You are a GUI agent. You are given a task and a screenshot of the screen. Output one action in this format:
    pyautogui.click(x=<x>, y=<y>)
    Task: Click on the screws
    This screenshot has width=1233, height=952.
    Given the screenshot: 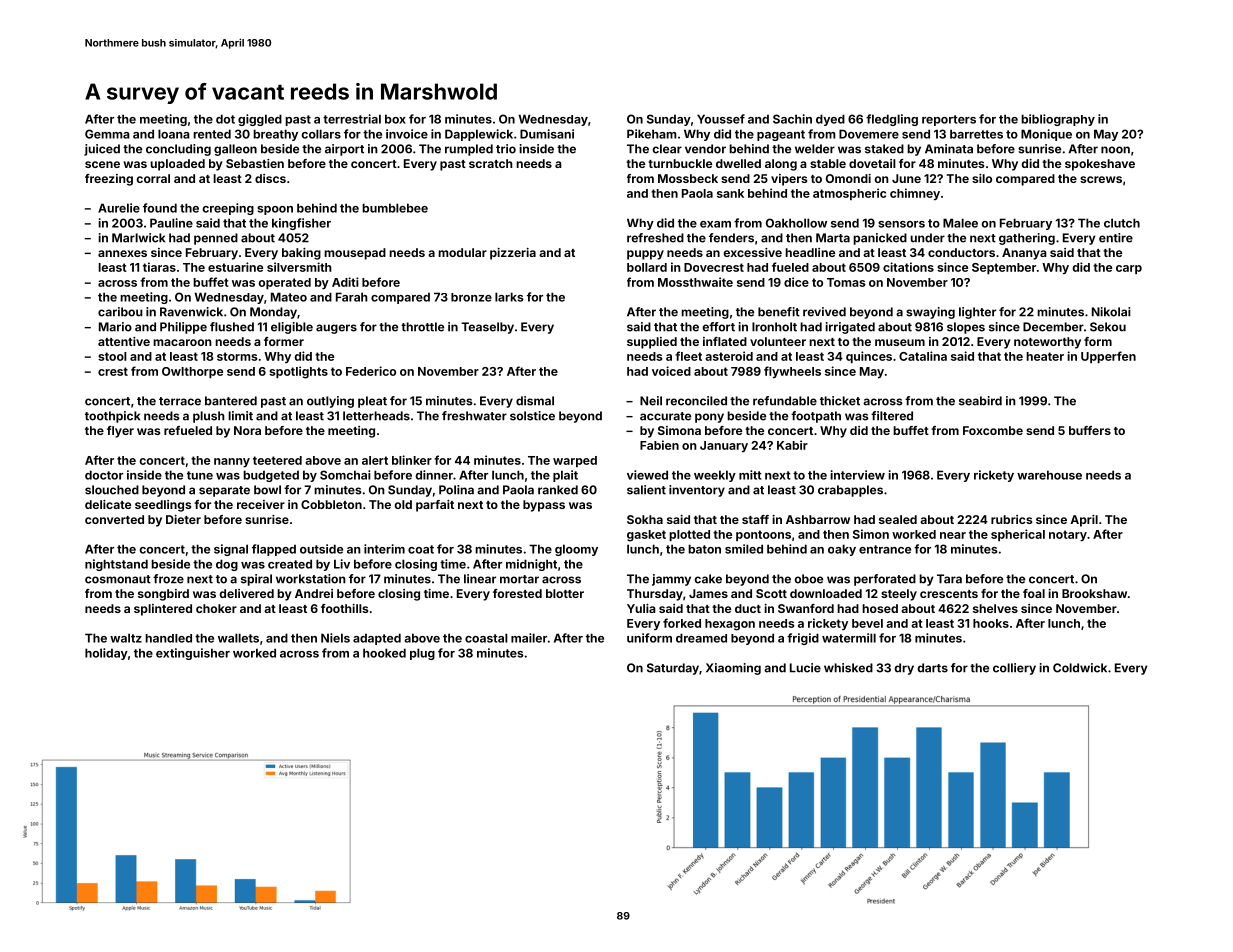 What is the action you would take?
    pyautogui.click(x=1101, y=179)
